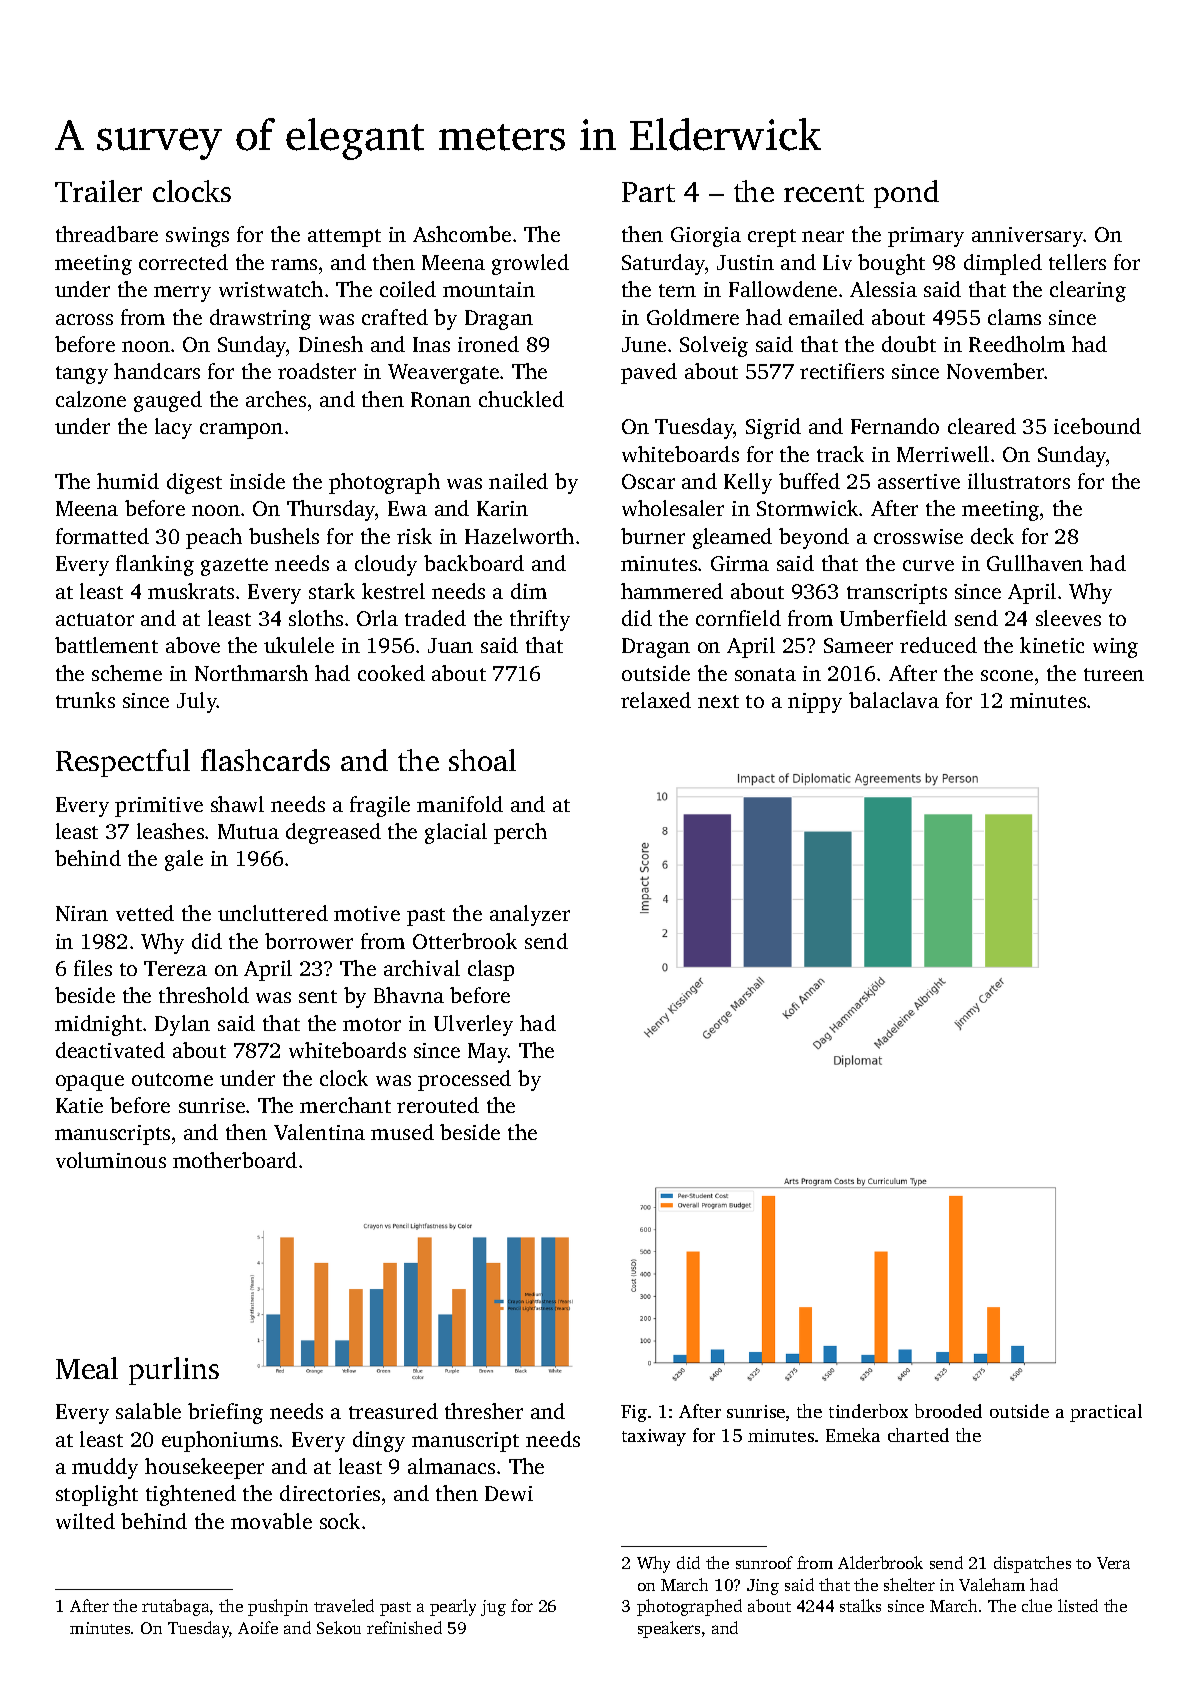  What do you see at coordinates (868, 1411) in the screenshot?
I see `tinderbox` at bounding box center [868, 1411].
